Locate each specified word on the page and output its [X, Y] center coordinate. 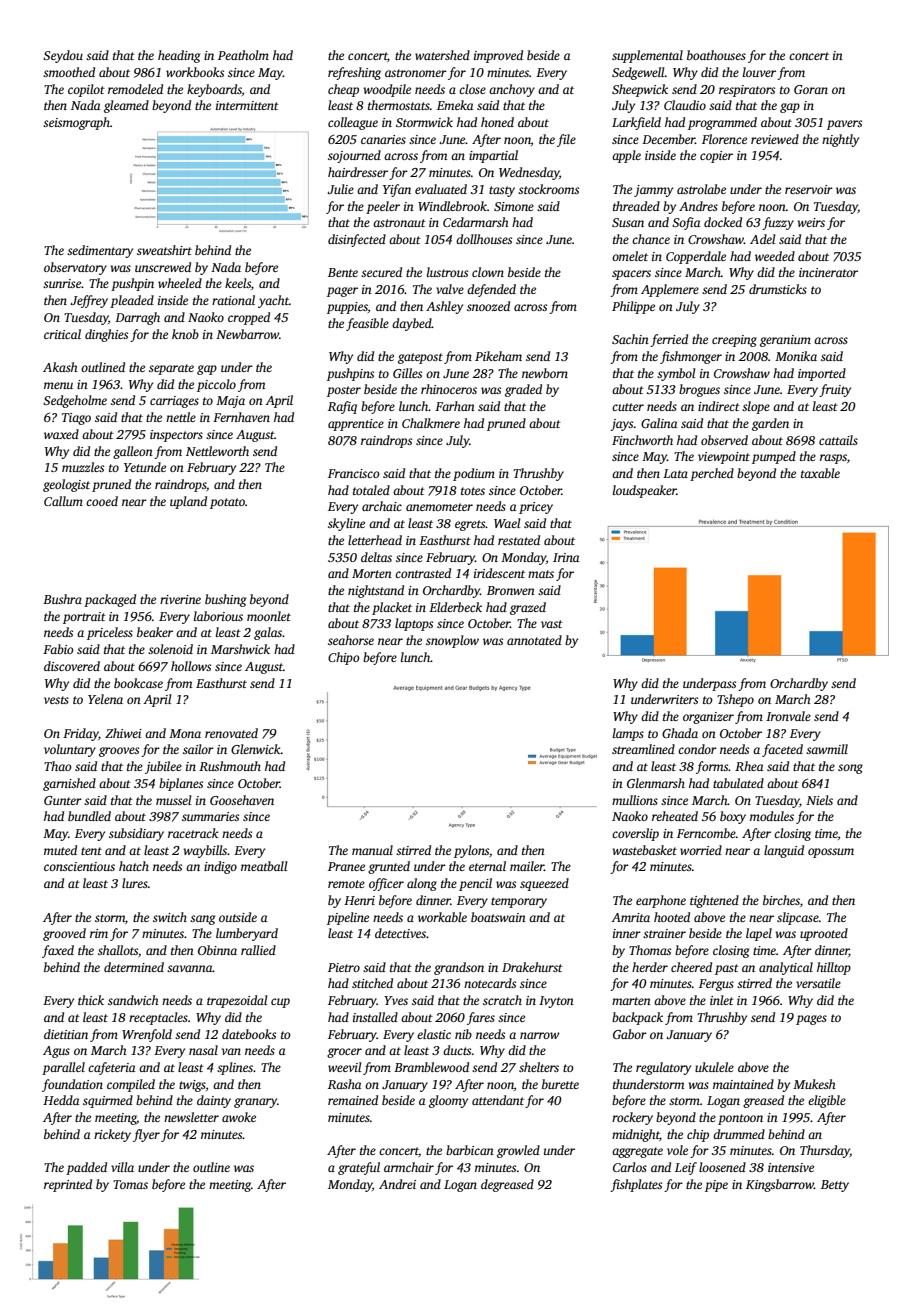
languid [784, 851]
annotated [534, 640]
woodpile [387, 90]
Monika [796, 356]
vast [552, 624]
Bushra [62, 599]
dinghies [106, 335]
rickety [112, 1135]
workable [442, 917]
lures [135, 883]
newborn [545, 373]
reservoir [809, 189]
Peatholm [243, 55]
